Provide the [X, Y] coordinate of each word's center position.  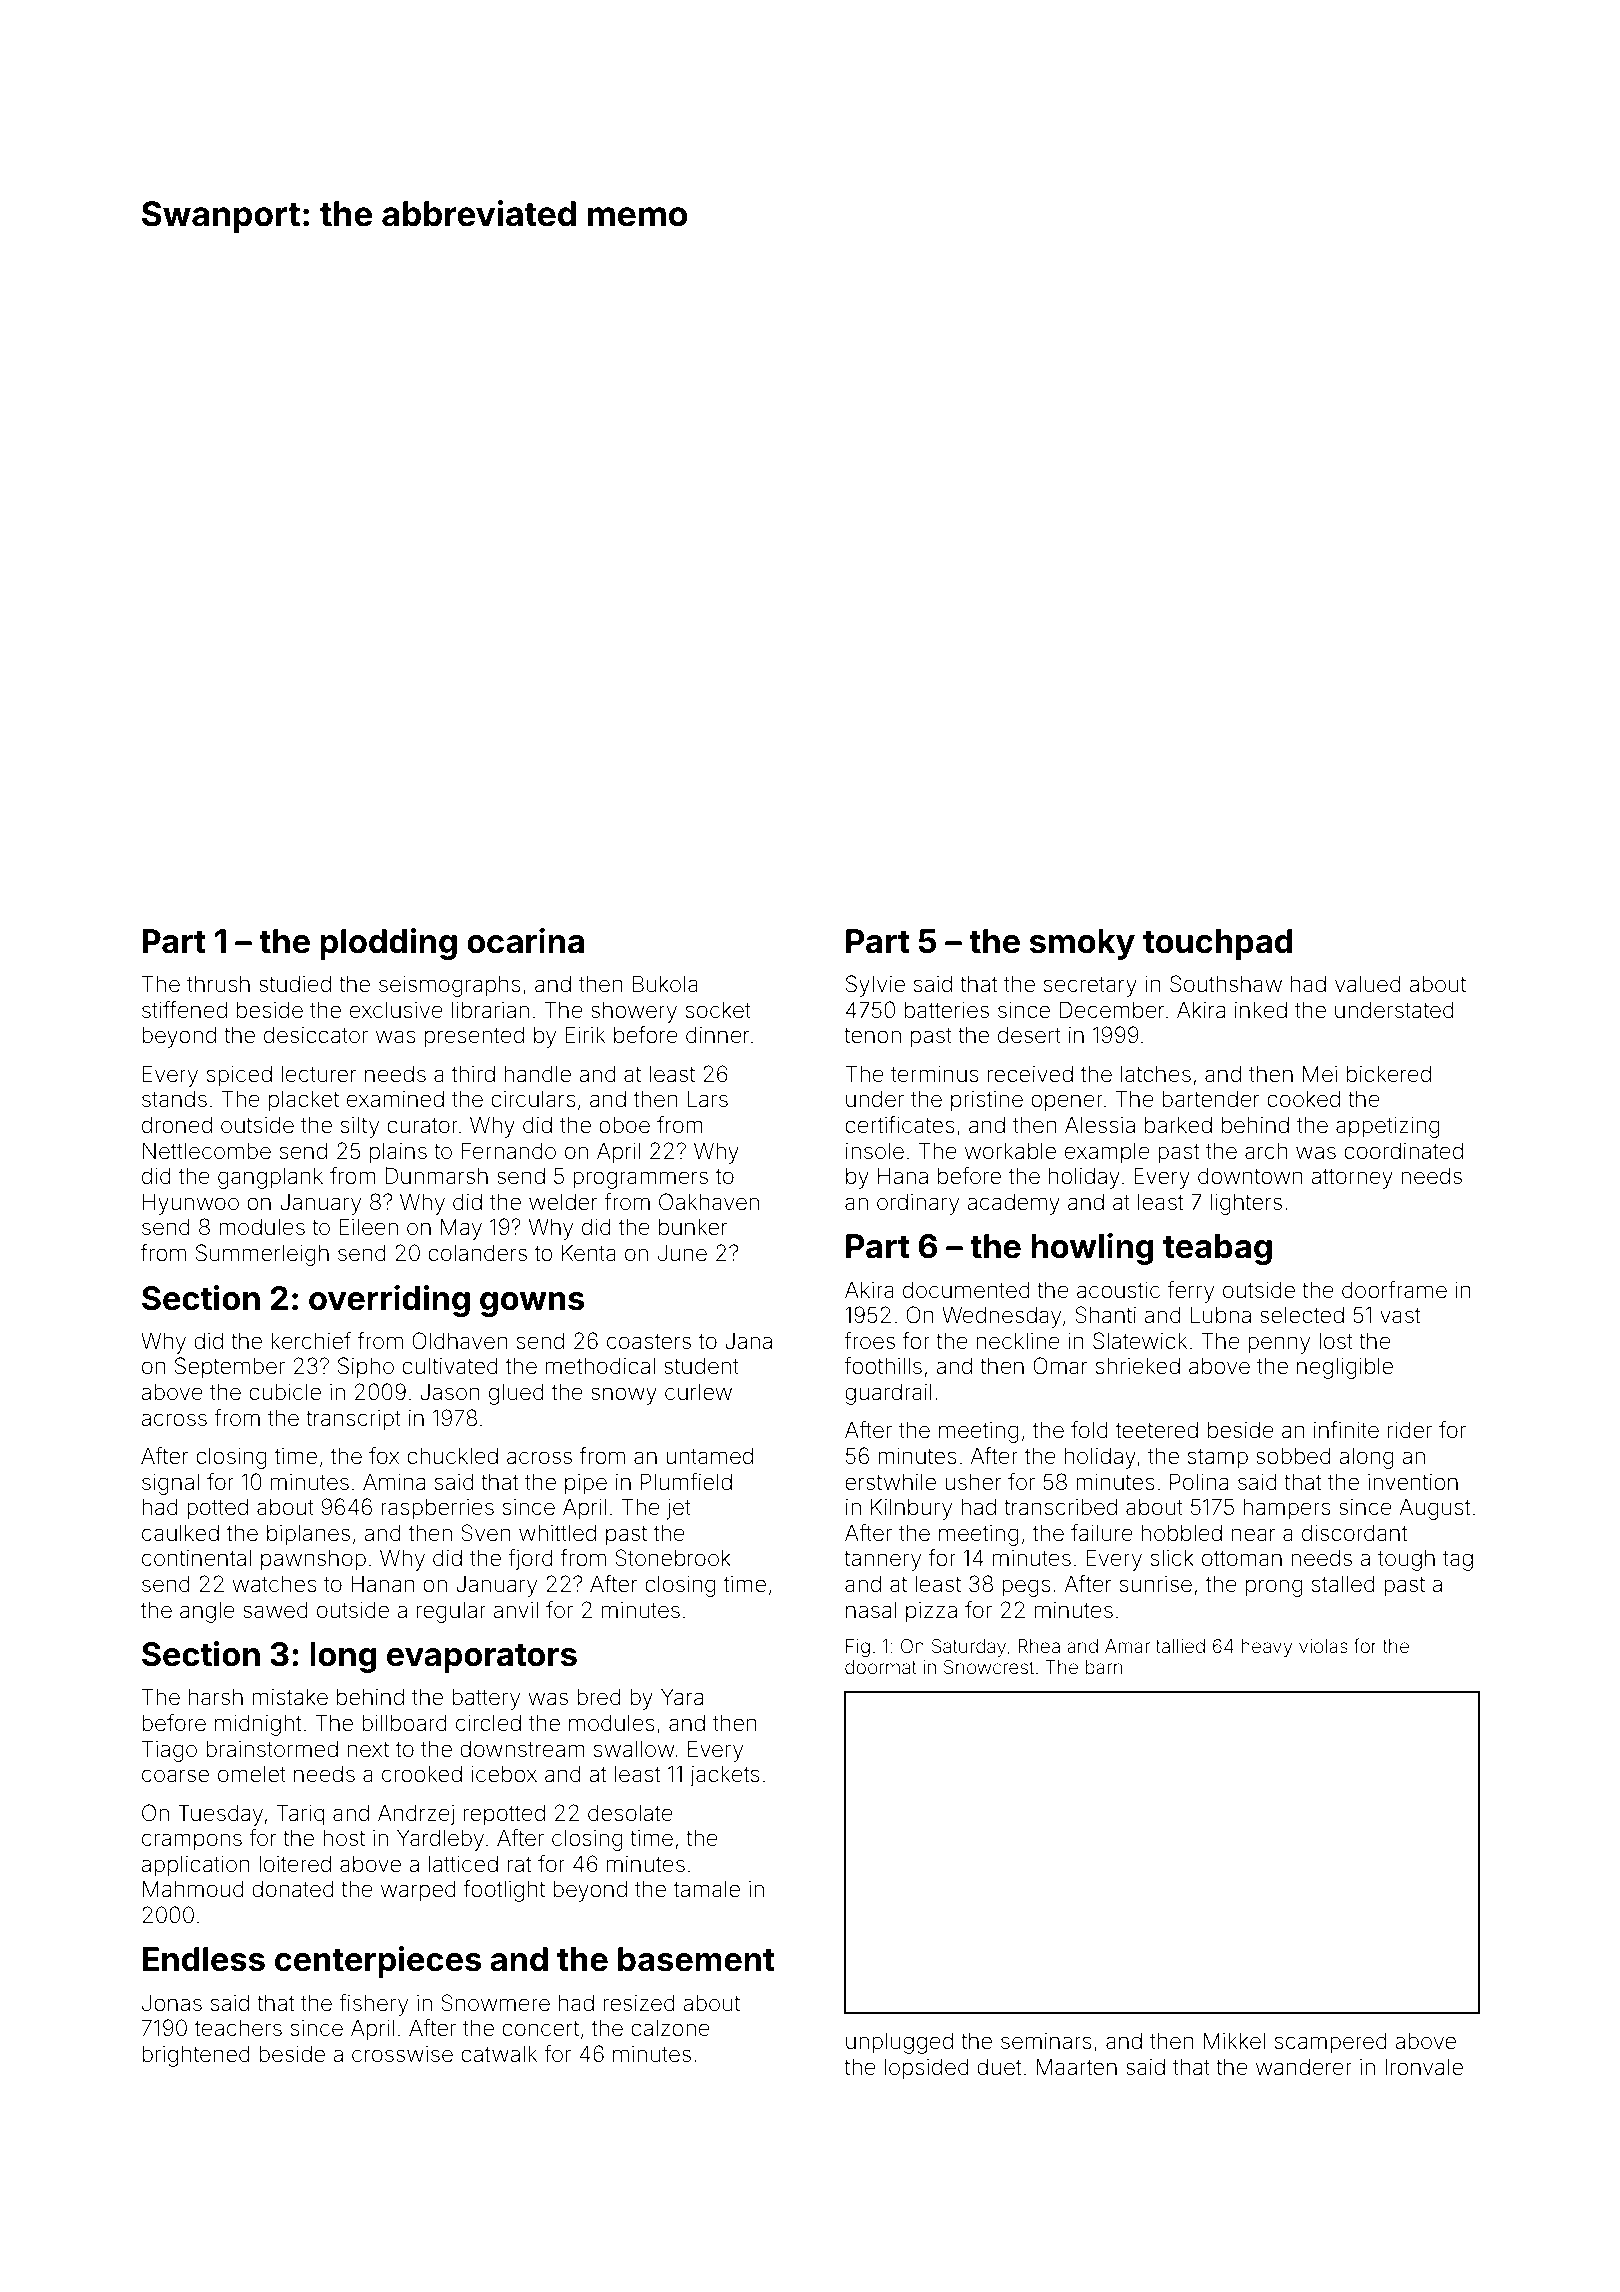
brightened [196, 2056]
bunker [693, 1227]
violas [1323, 1646]
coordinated [1403, 1151]
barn [1104, 1667]
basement [696, 1959]
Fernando [509, 1151]
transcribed [1060, 1507]
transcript [353, 1420]
